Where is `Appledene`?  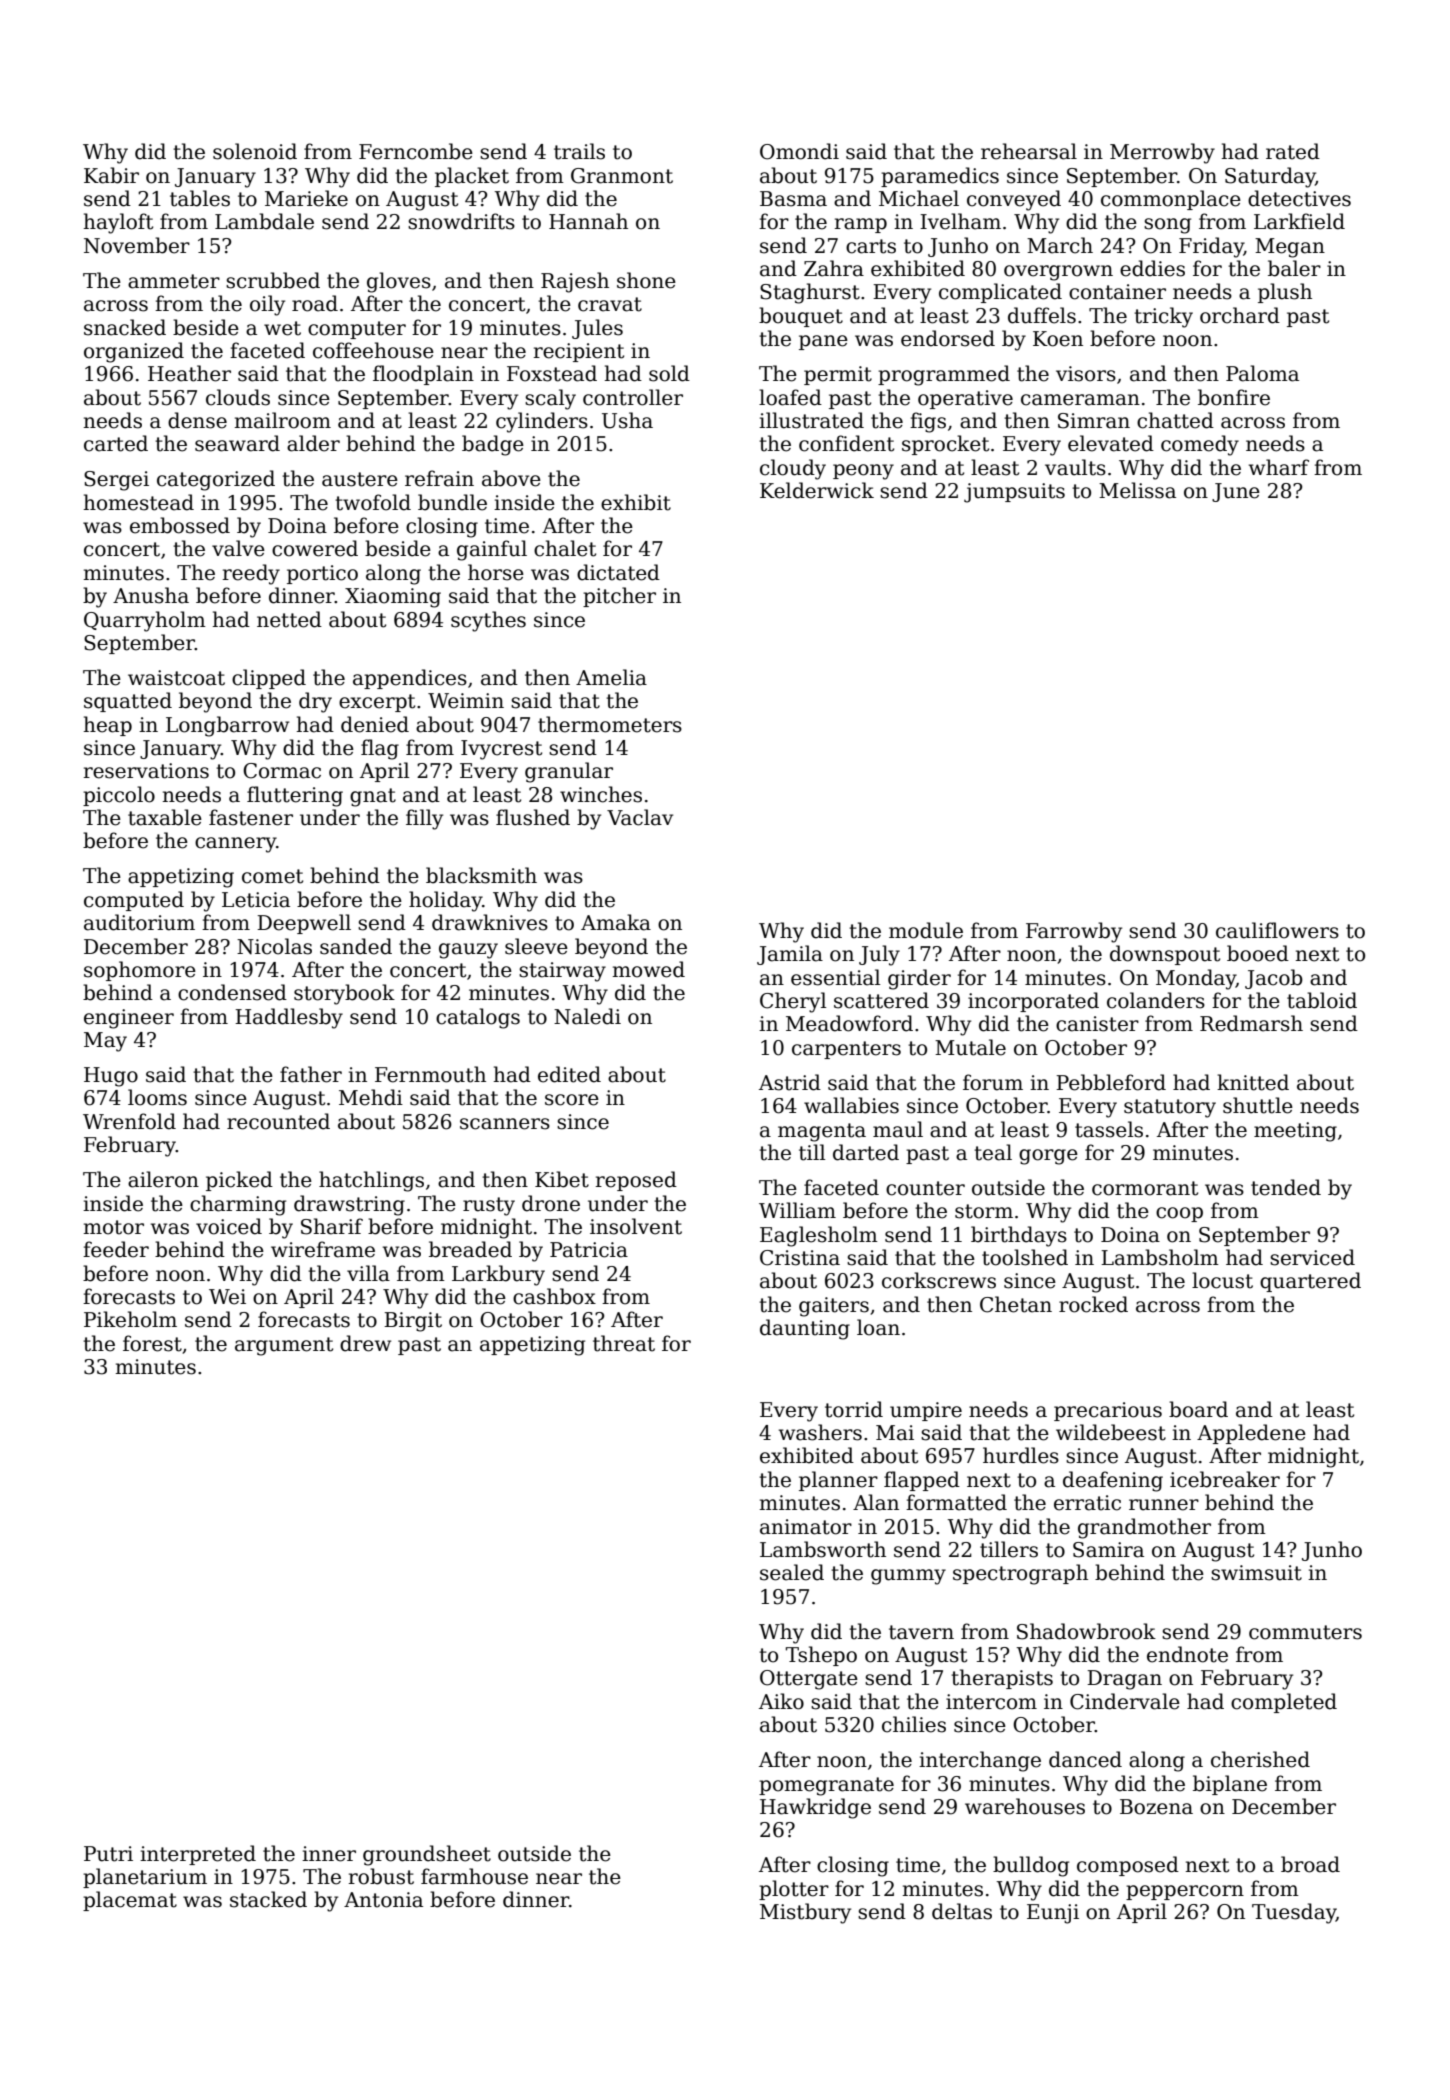
Appledene is located at coordinates (1251, 1434).
